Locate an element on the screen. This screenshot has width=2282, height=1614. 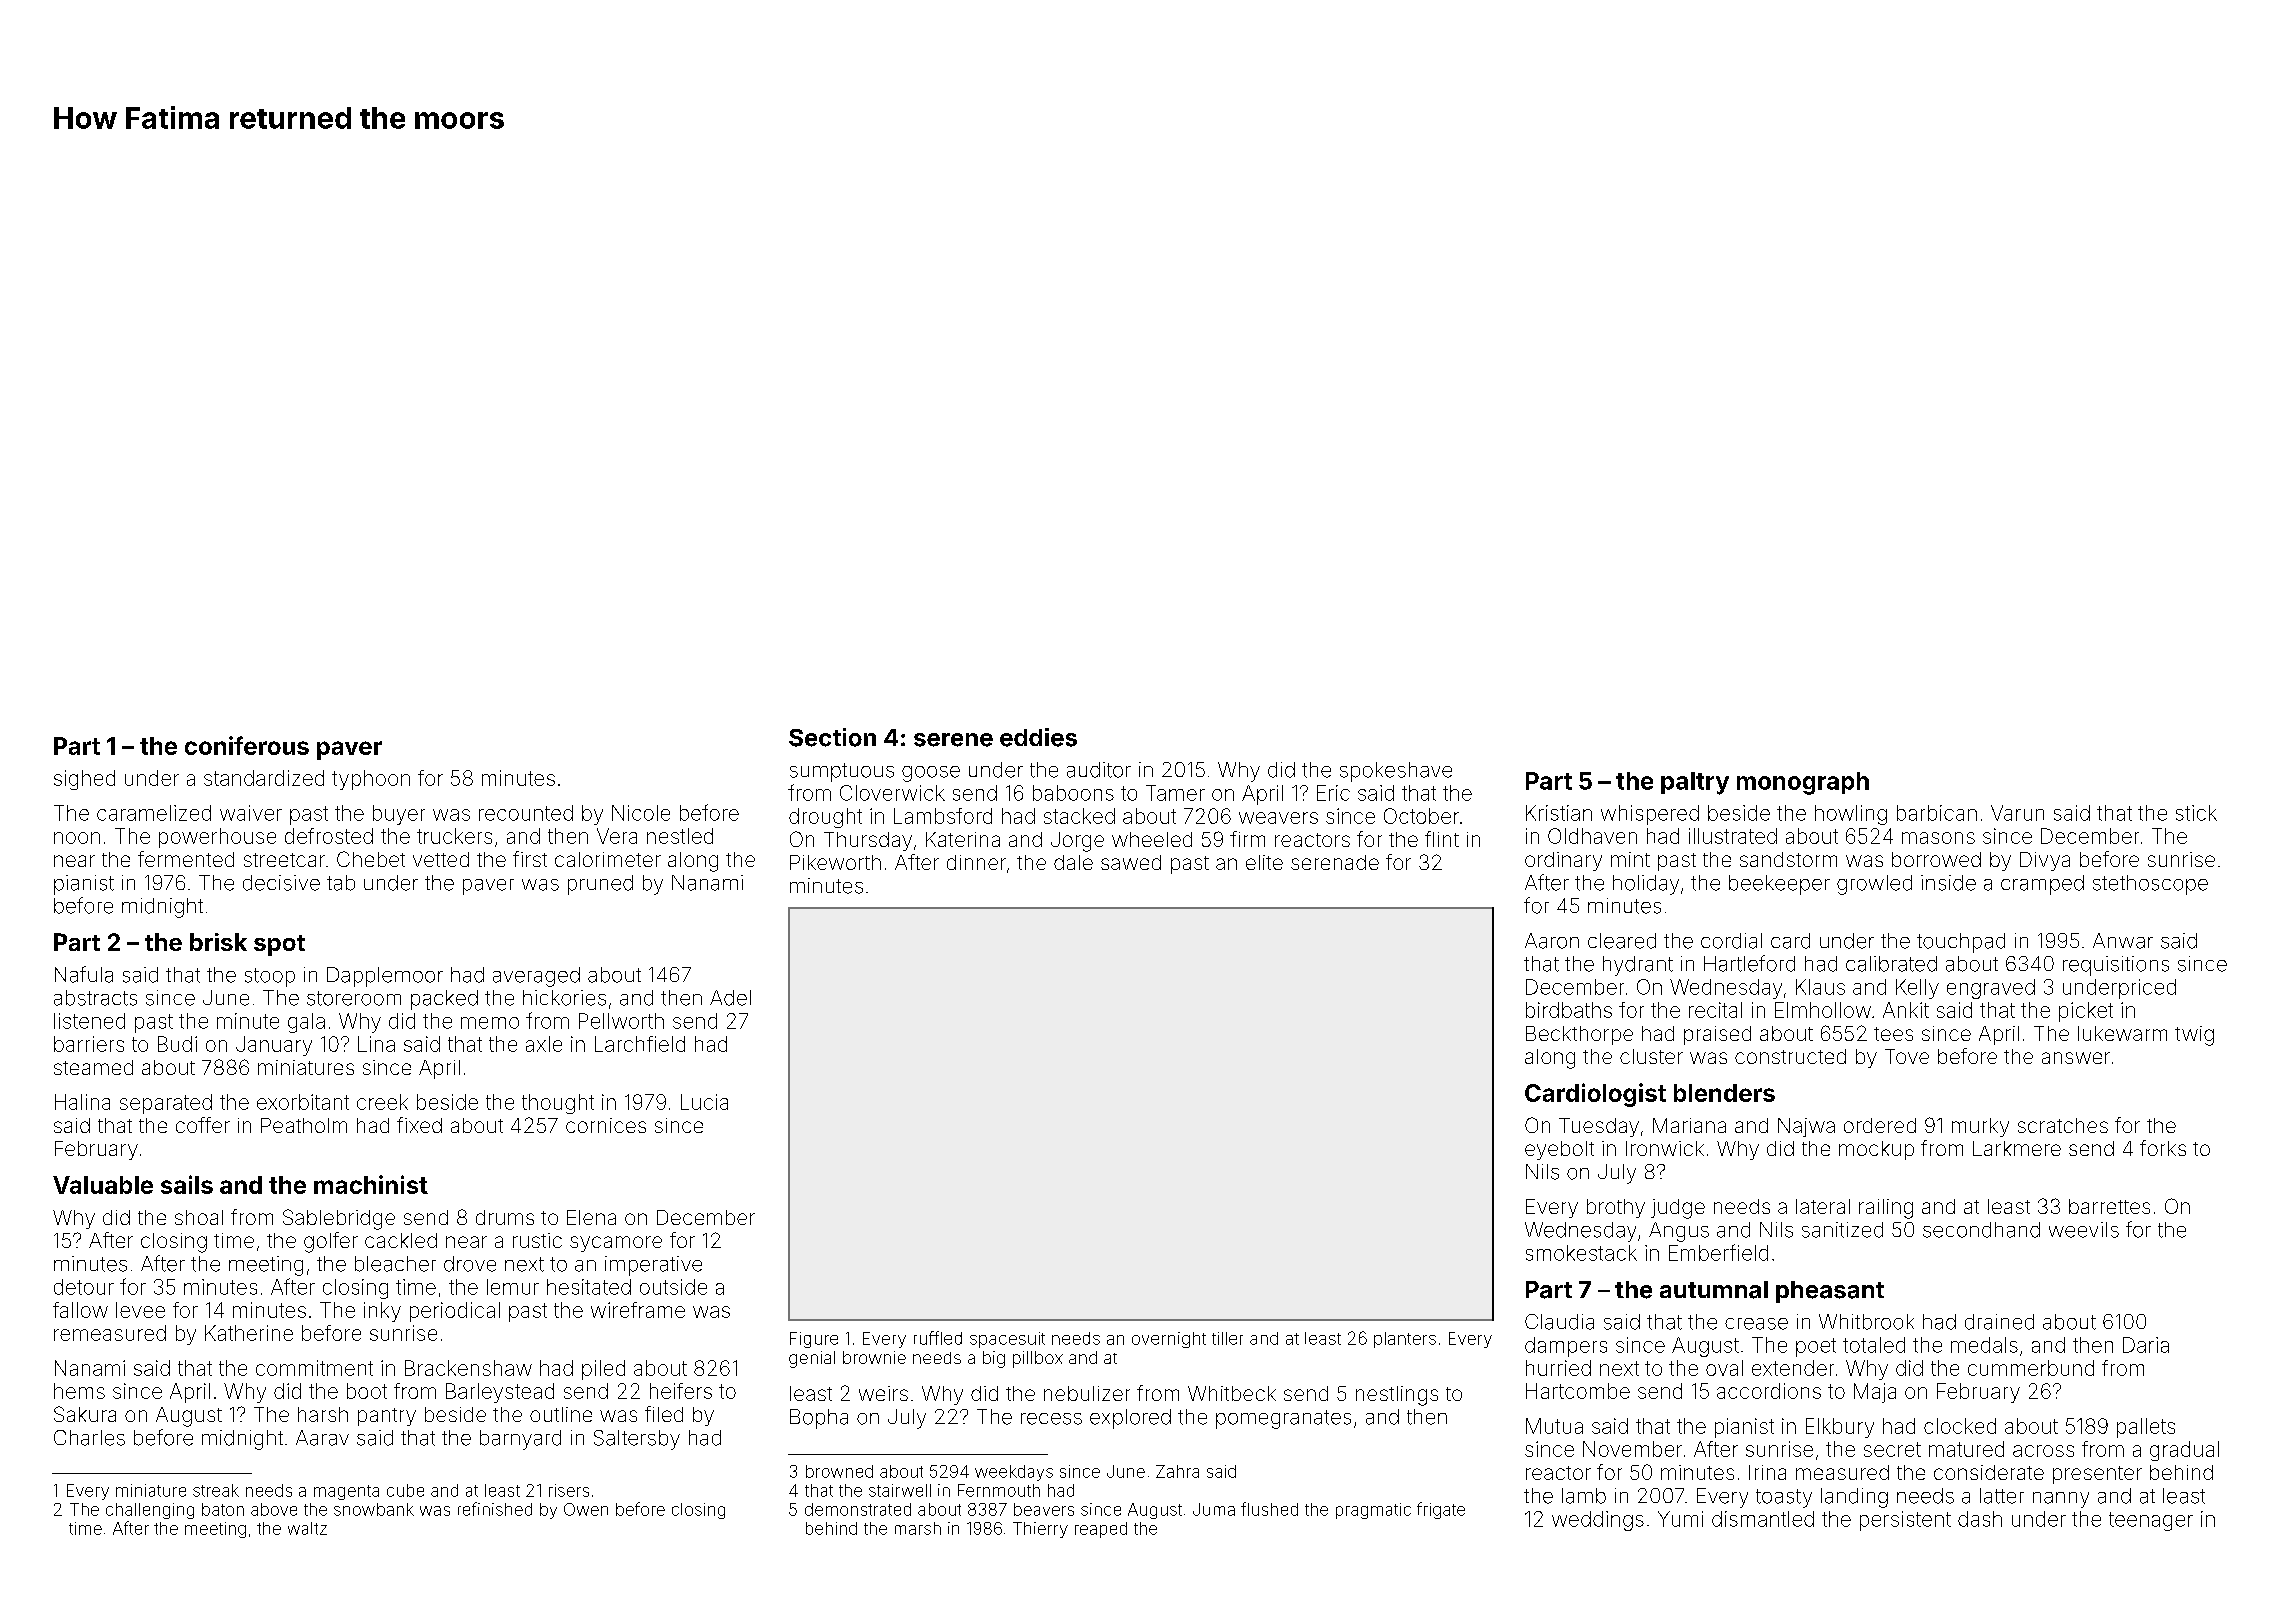
monograph is located at coordinates (1803, 783).
